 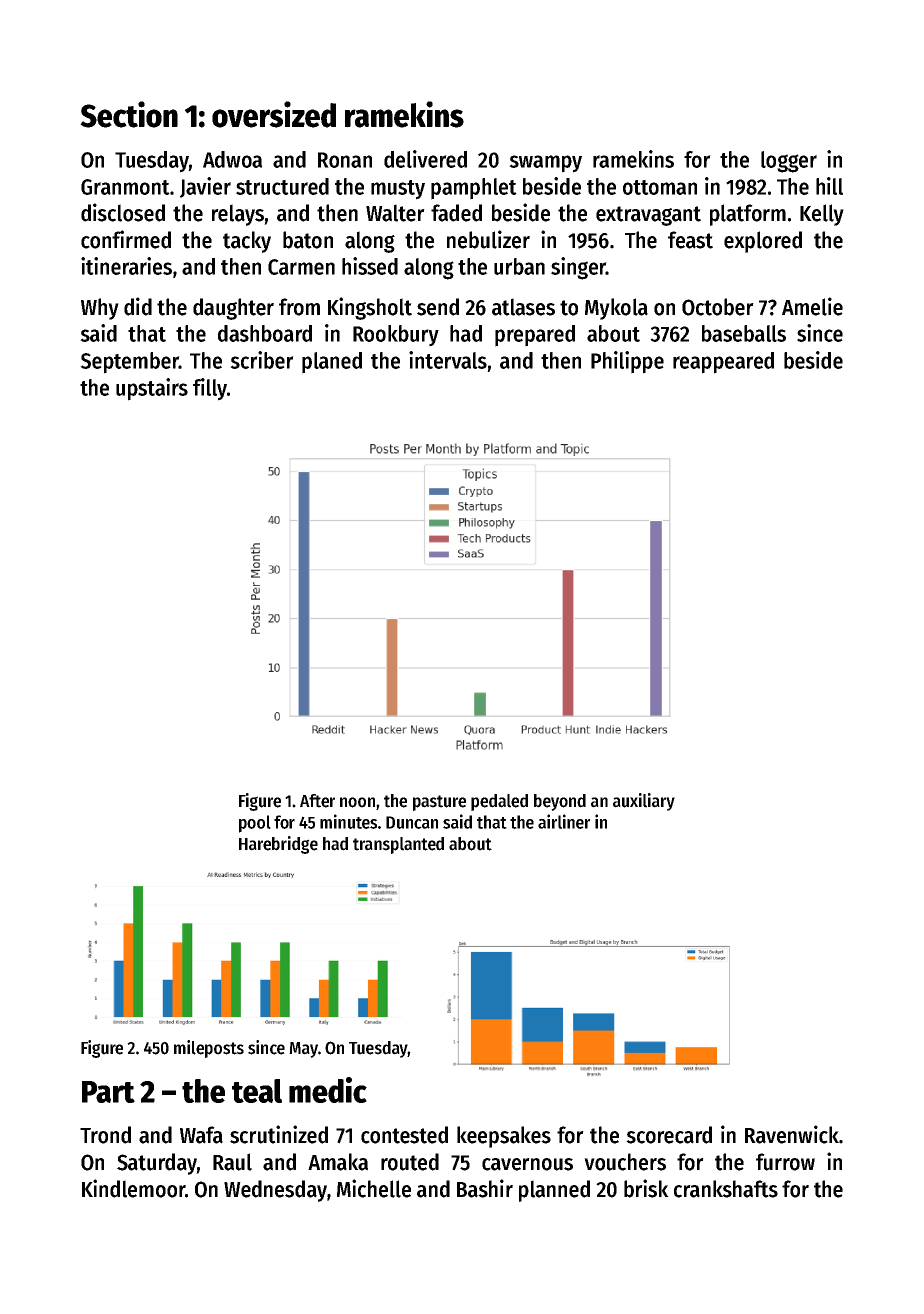 I want to click on Section, so click(x=129, y=114).
